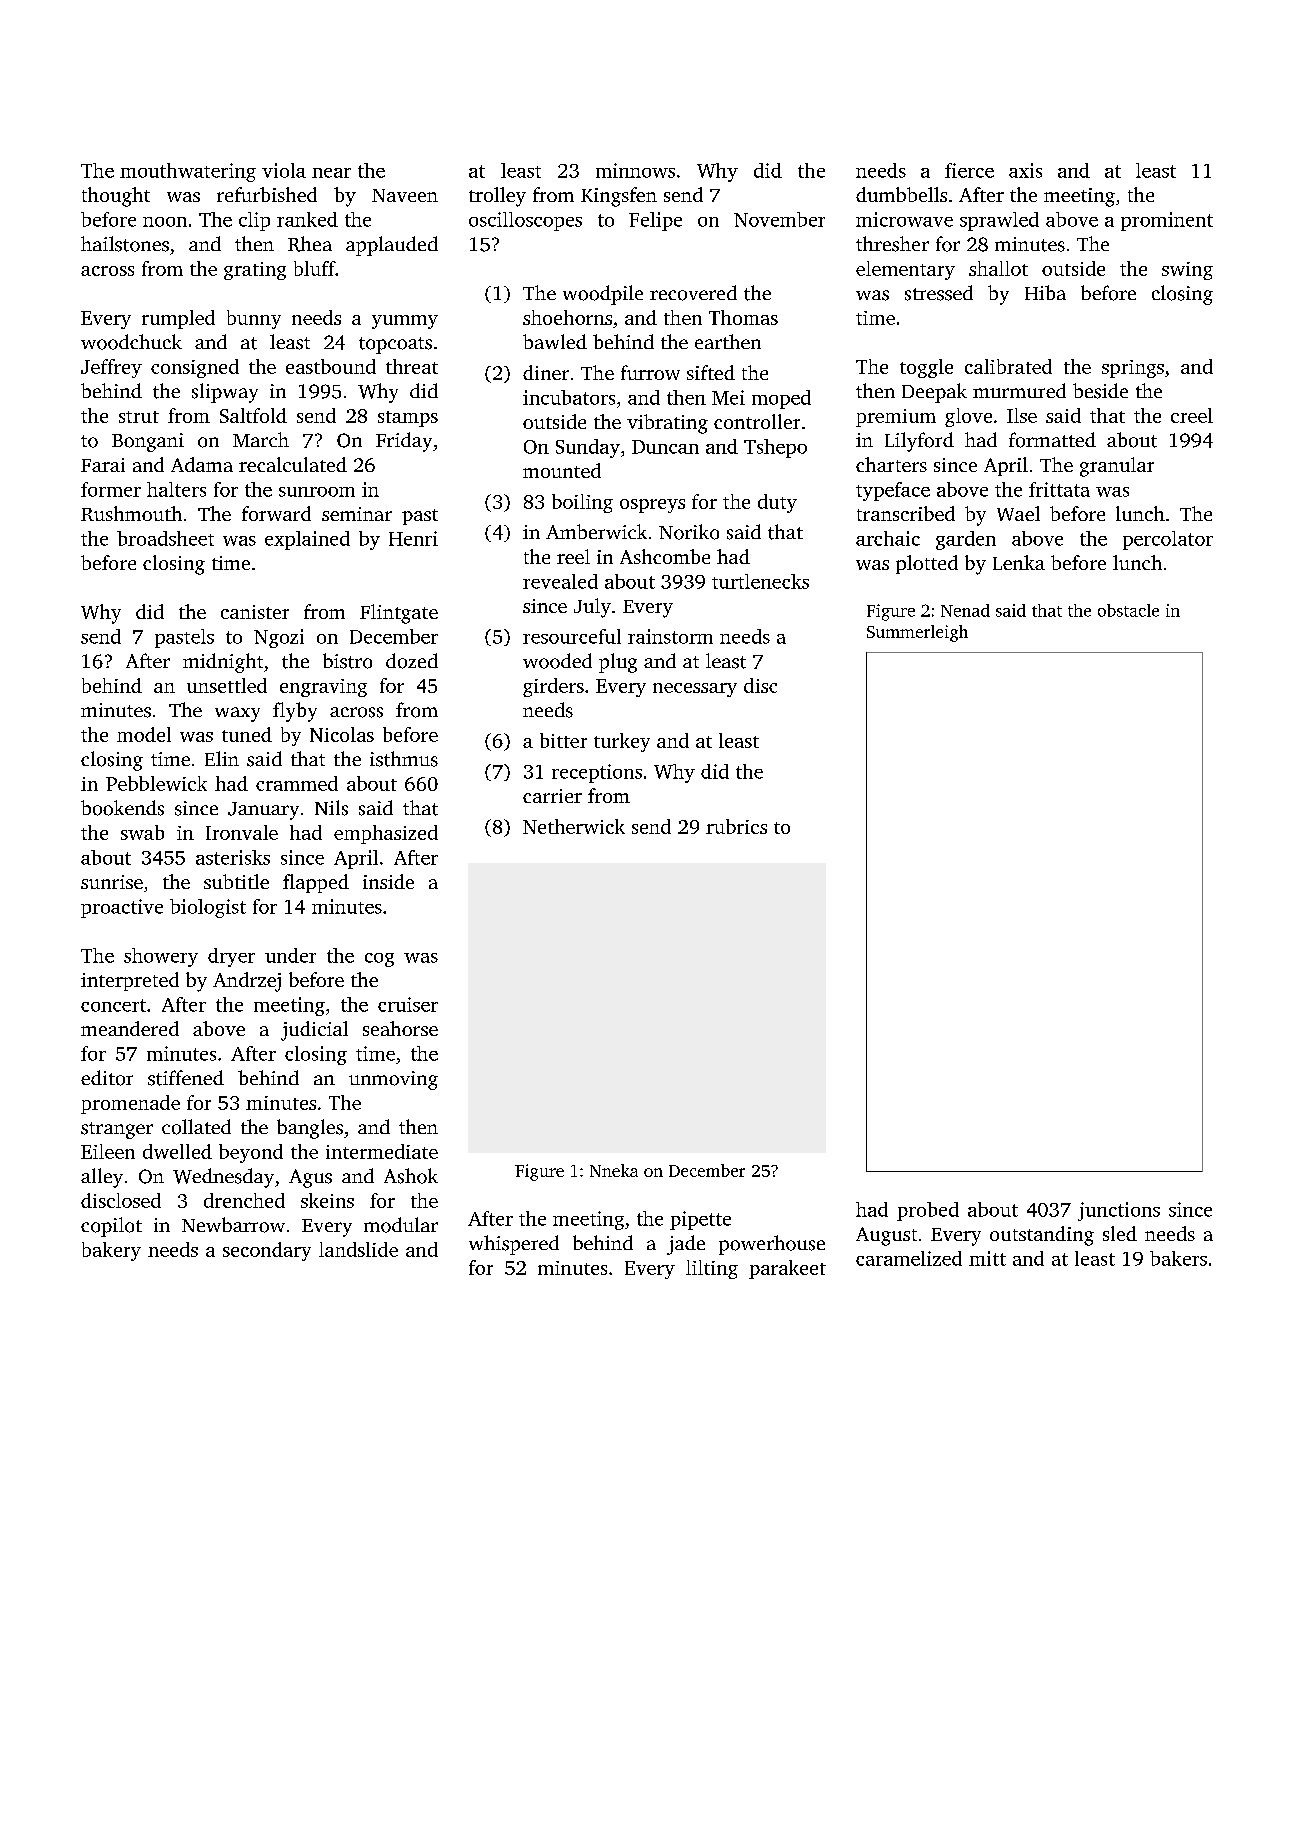 This document has height=1830, width=1294. Describe the element at coordinates (614, 1170) in the document. I see `Nneka` at that location.
